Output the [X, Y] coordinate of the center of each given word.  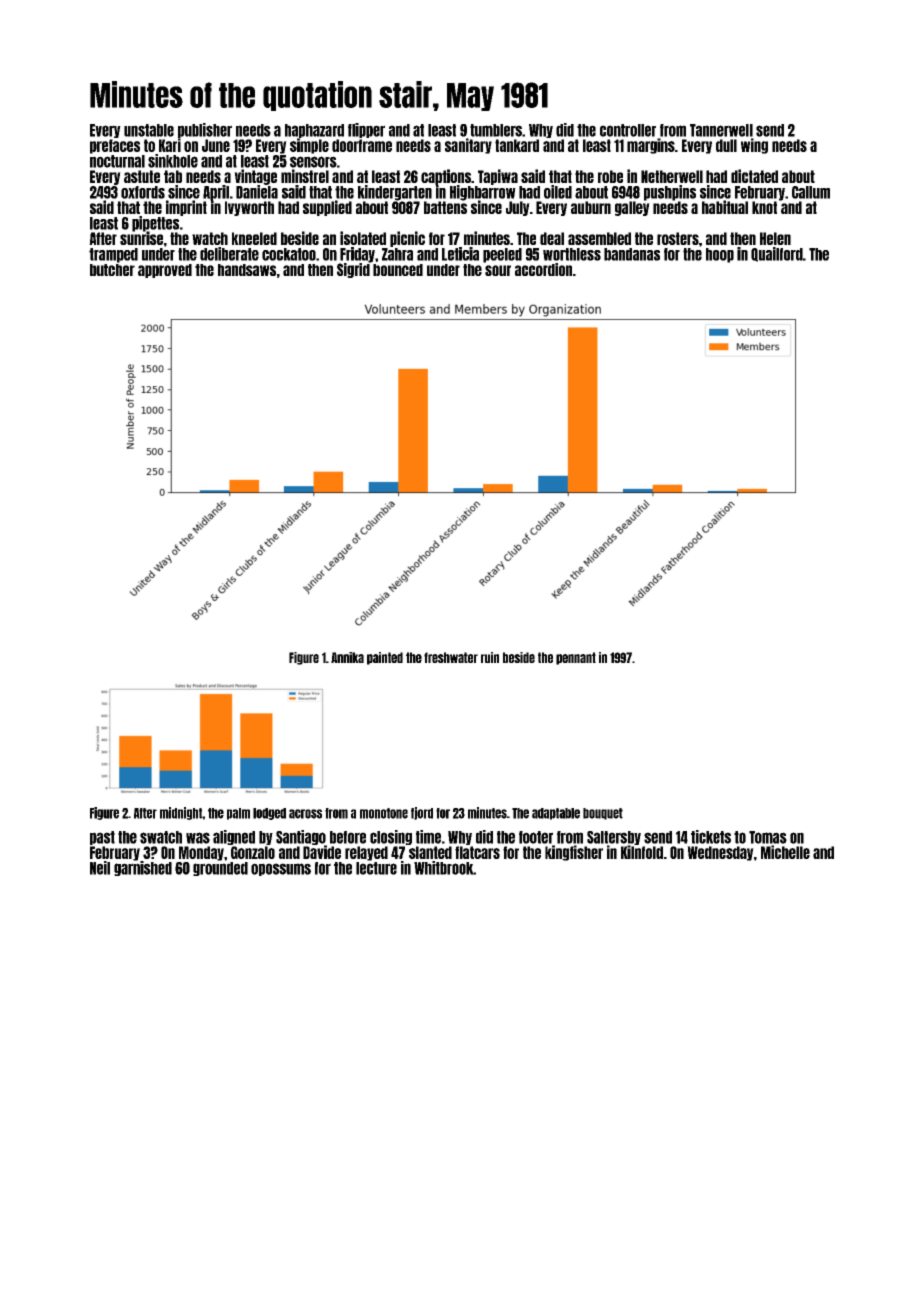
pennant [576, 658]
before [348, 837]
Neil [100, 868]
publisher [205, 130]
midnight [181, 813]
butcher [112, 270]
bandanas [632, 254]
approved [165, 271]
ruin [490, 657]
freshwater [451, 657]
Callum [811, 192]
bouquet [603, 814]
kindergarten [395, 193]
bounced [398, 270]
